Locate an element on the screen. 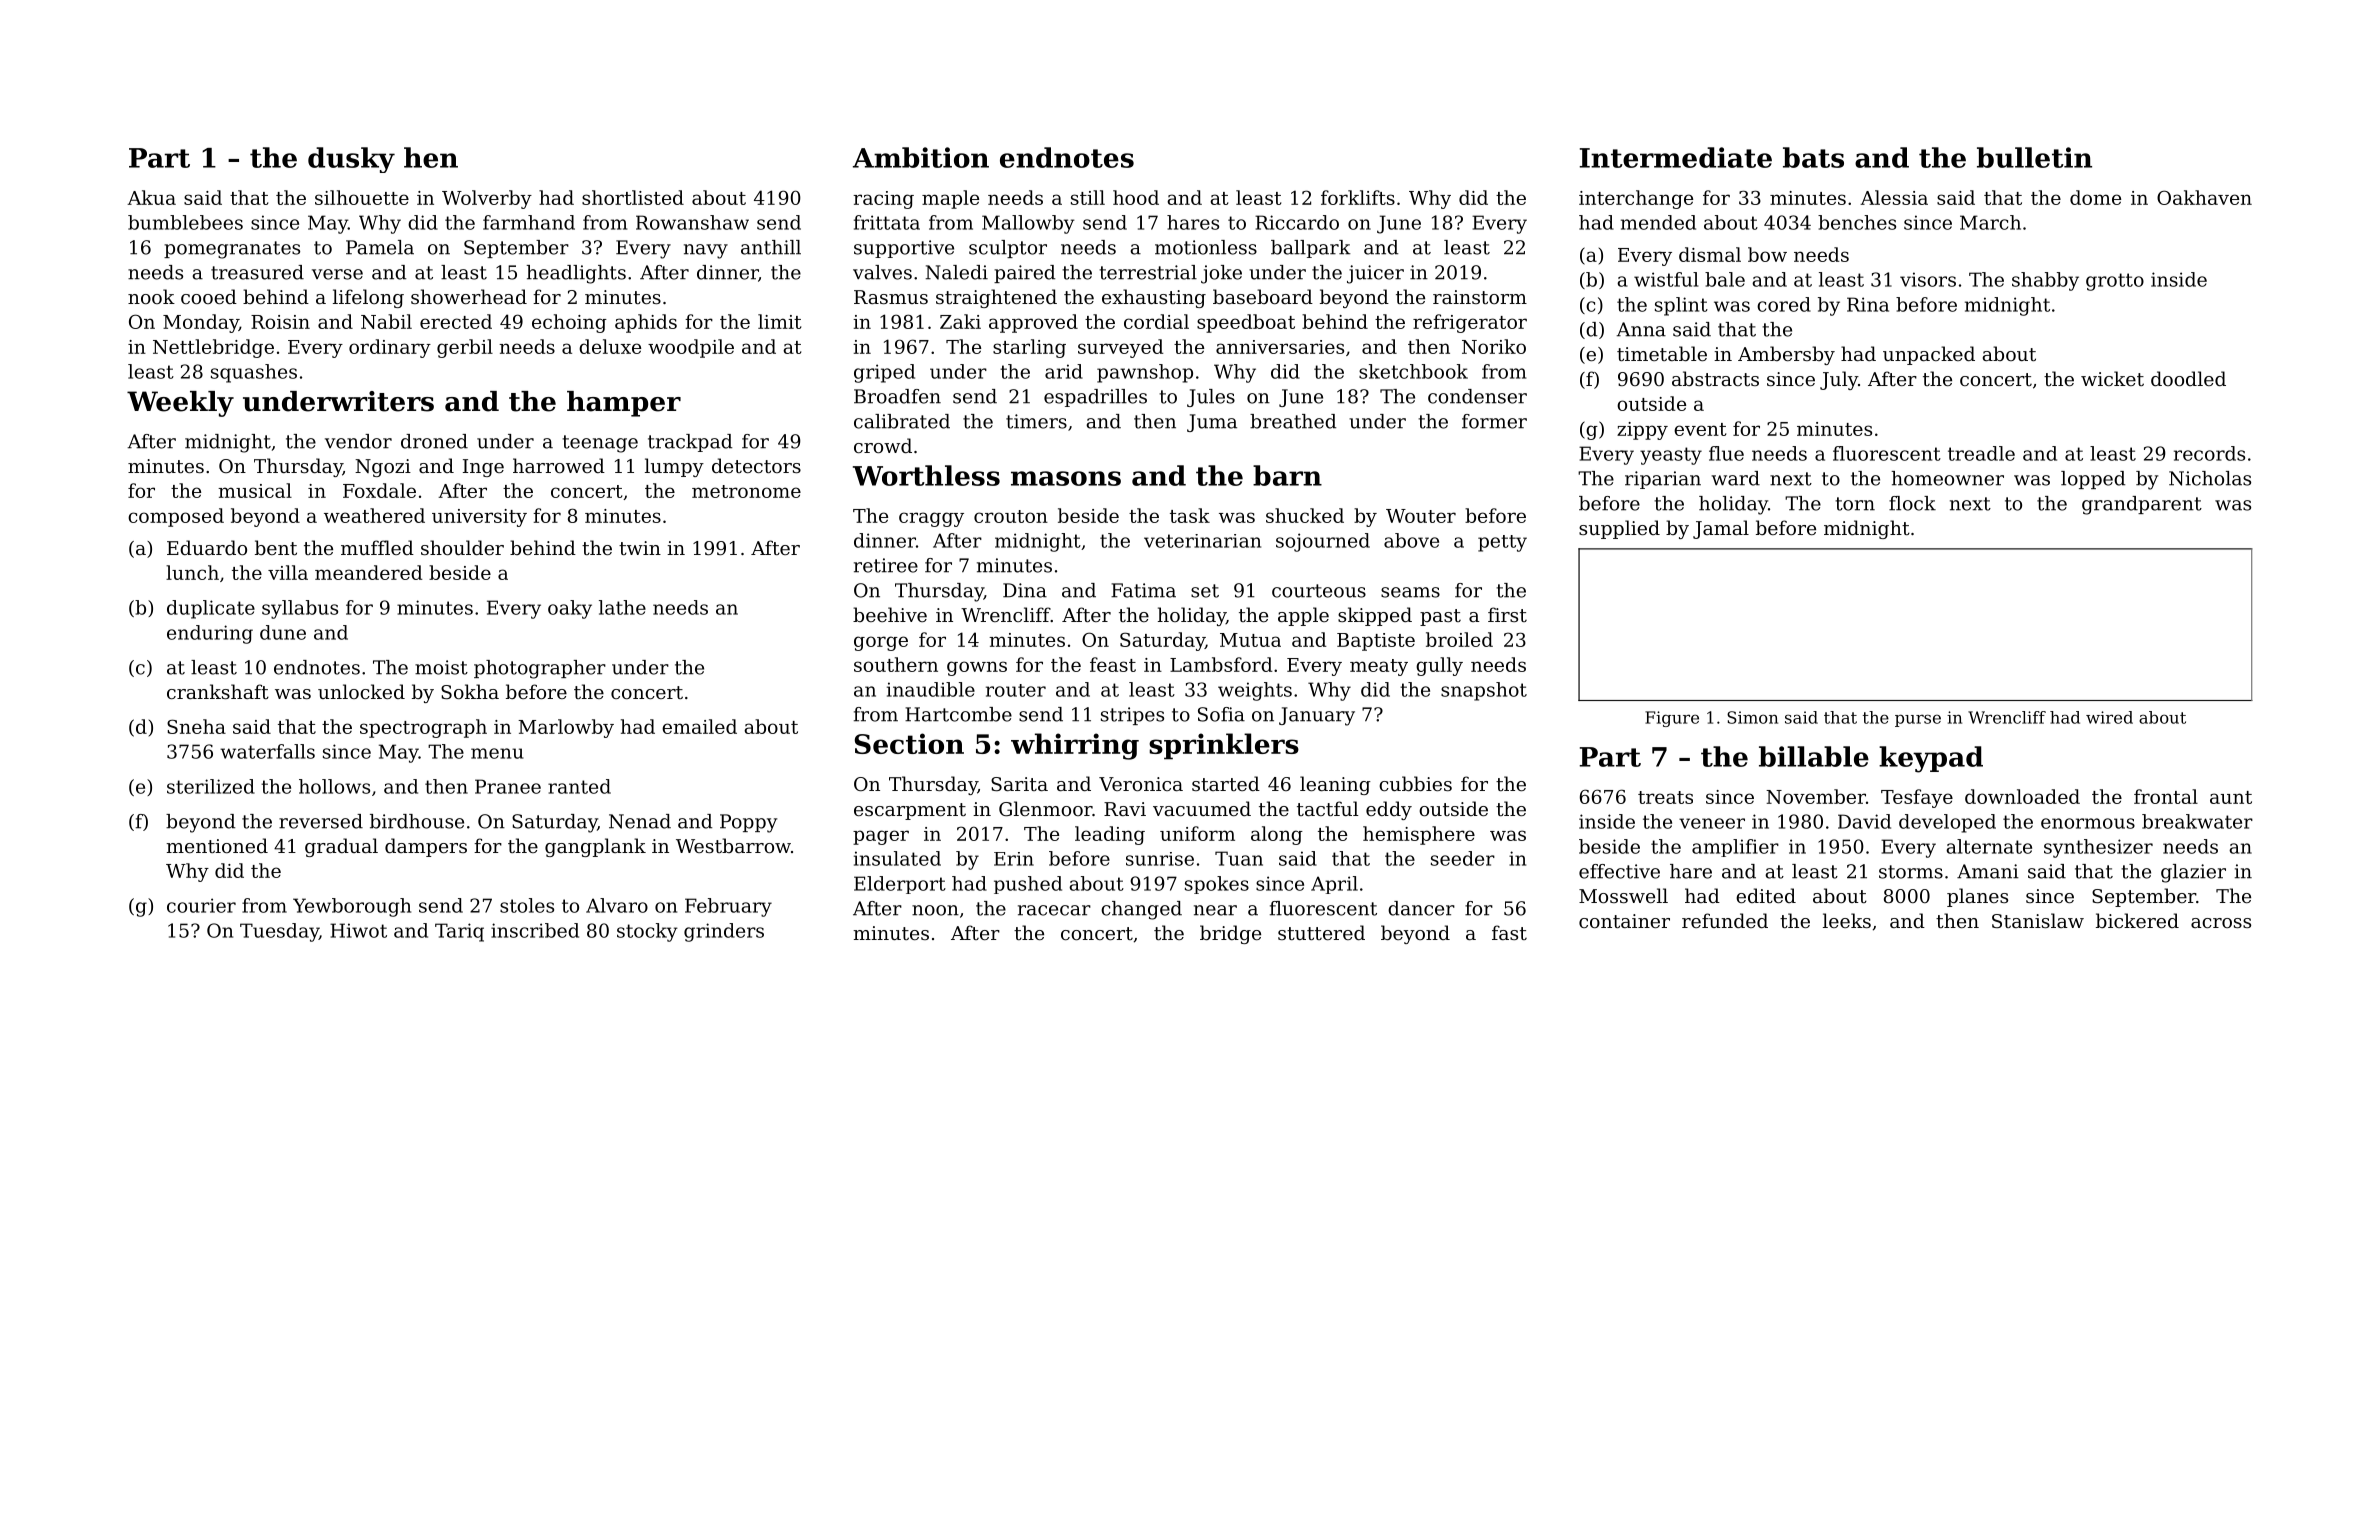  farmhand is located at coordinates (529, 222).
